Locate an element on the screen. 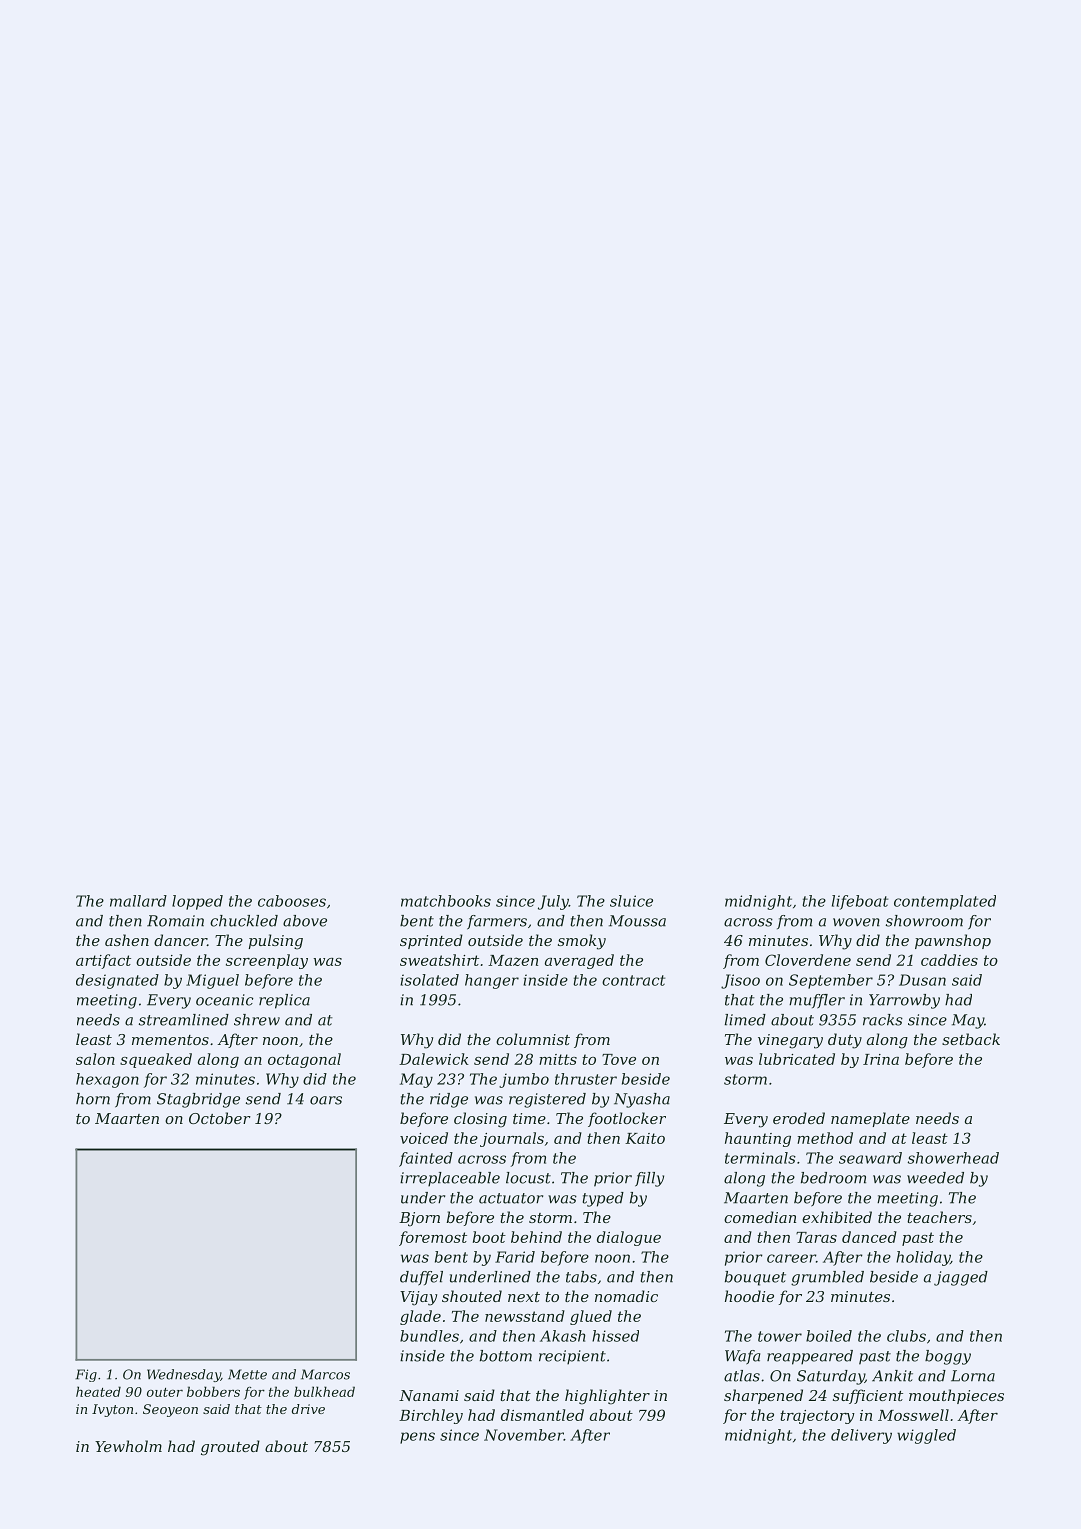  lifeboat is located at coordinates (860, 902).
